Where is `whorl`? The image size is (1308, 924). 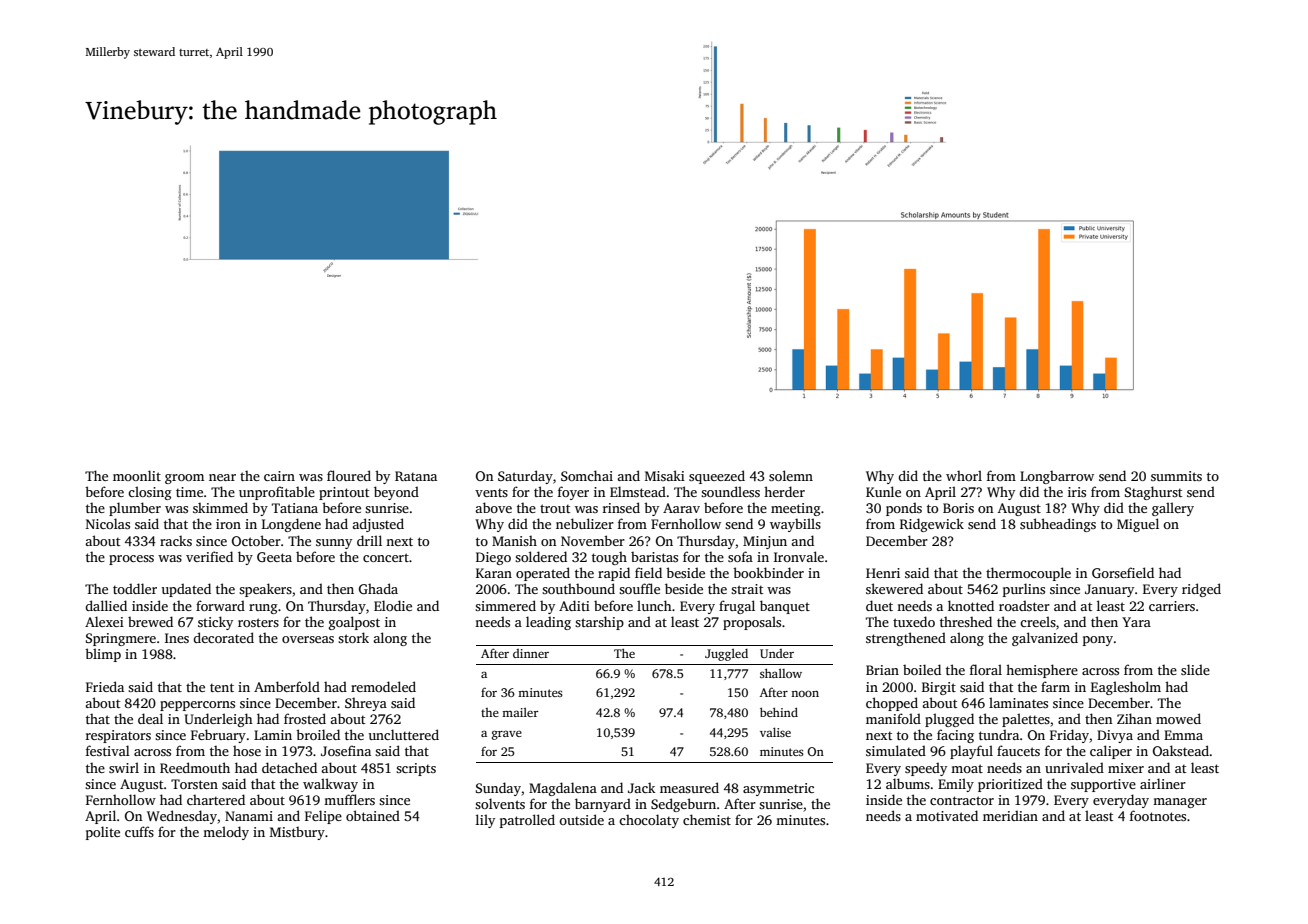
whorl is located at coordinates (964, 475).
